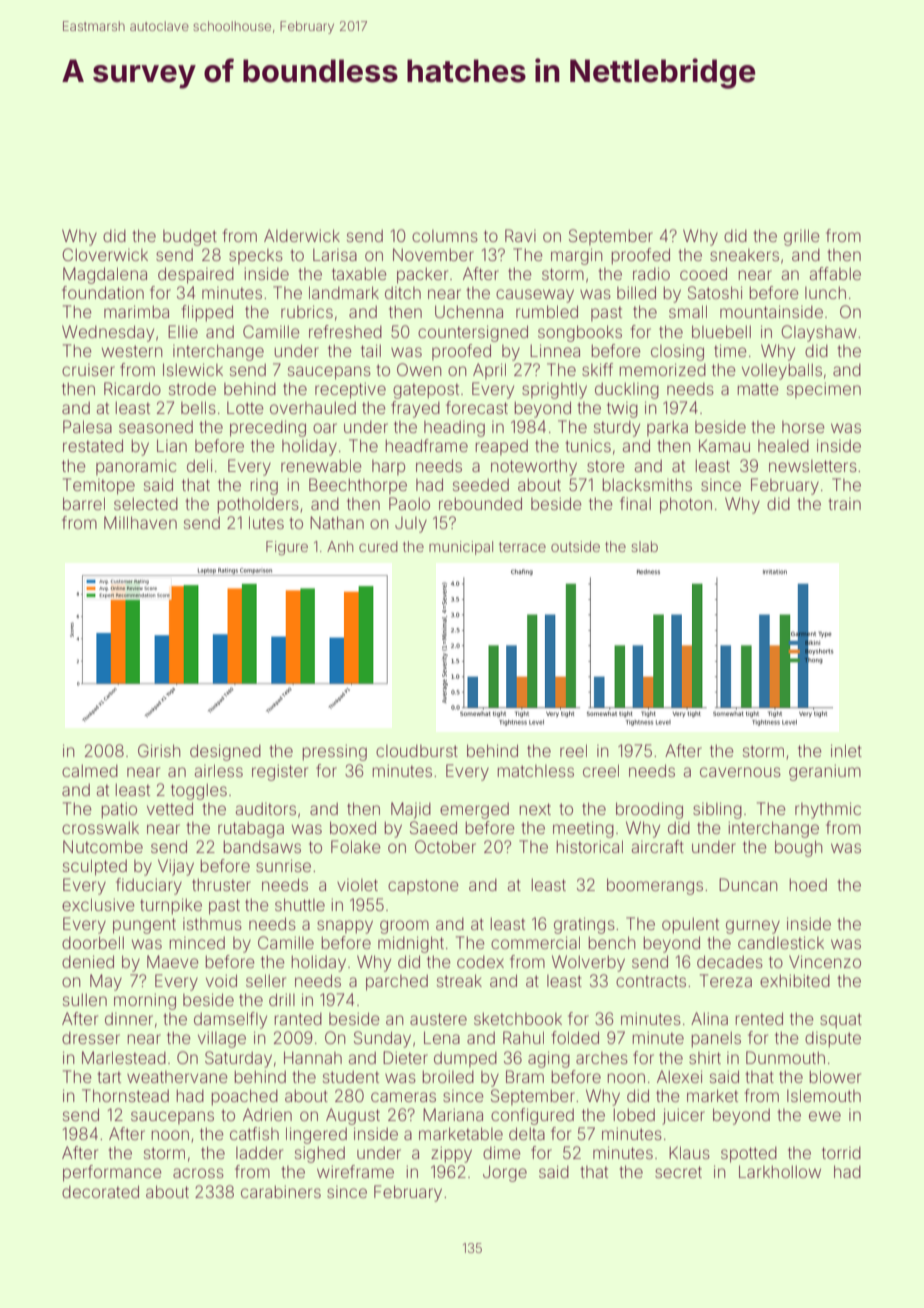 This screenshot has width=924, height=1308. Describe the element at coordinates (264, 487) in the screenshot. I see `ring` at that location.
